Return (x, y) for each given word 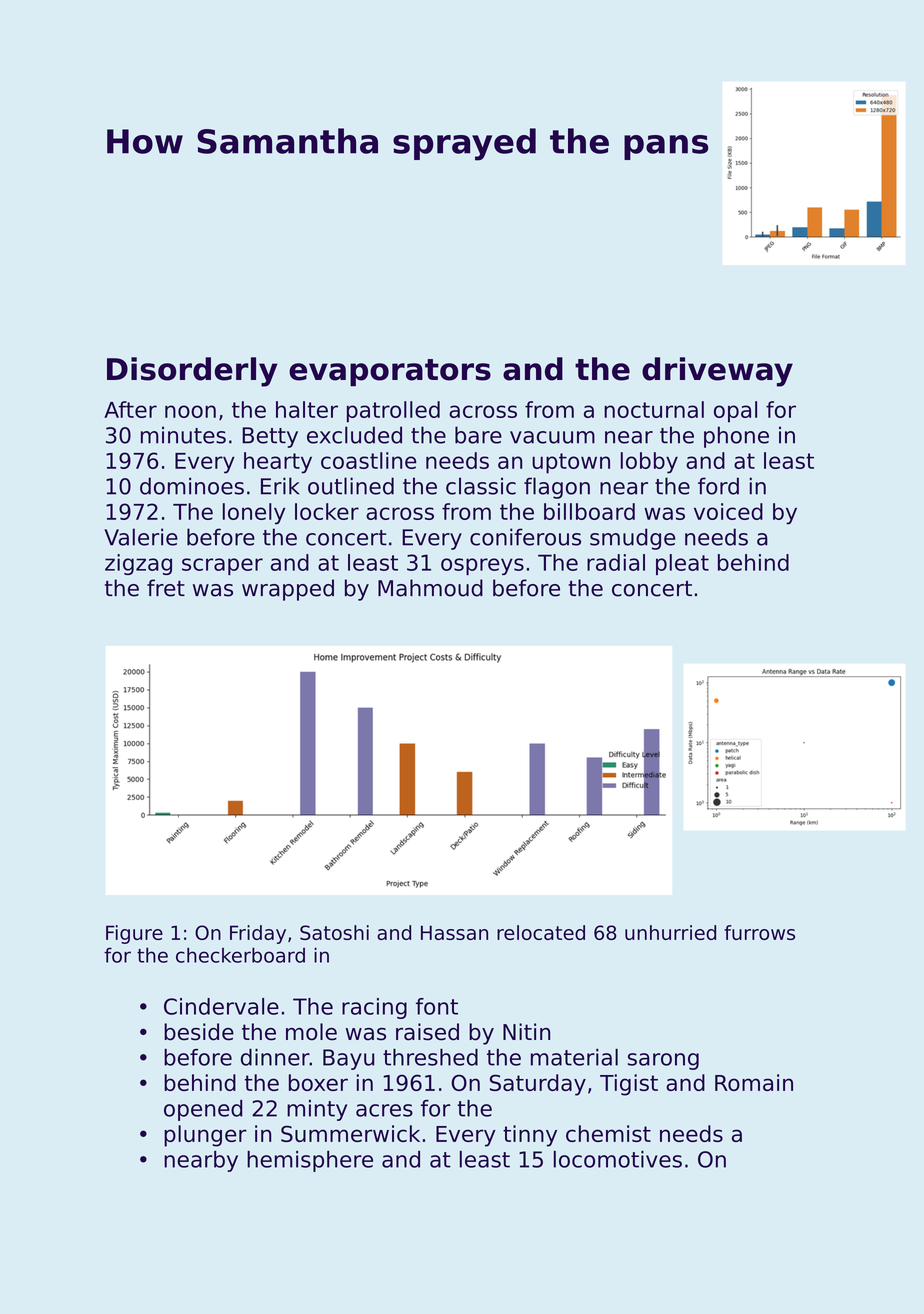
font (437, 1006)
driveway (717, 372)
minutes (183, 435)
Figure (134, 934)
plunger (205, 1136)
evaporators (390, 373)
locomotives (618, 1159)
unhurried (670, 932)
